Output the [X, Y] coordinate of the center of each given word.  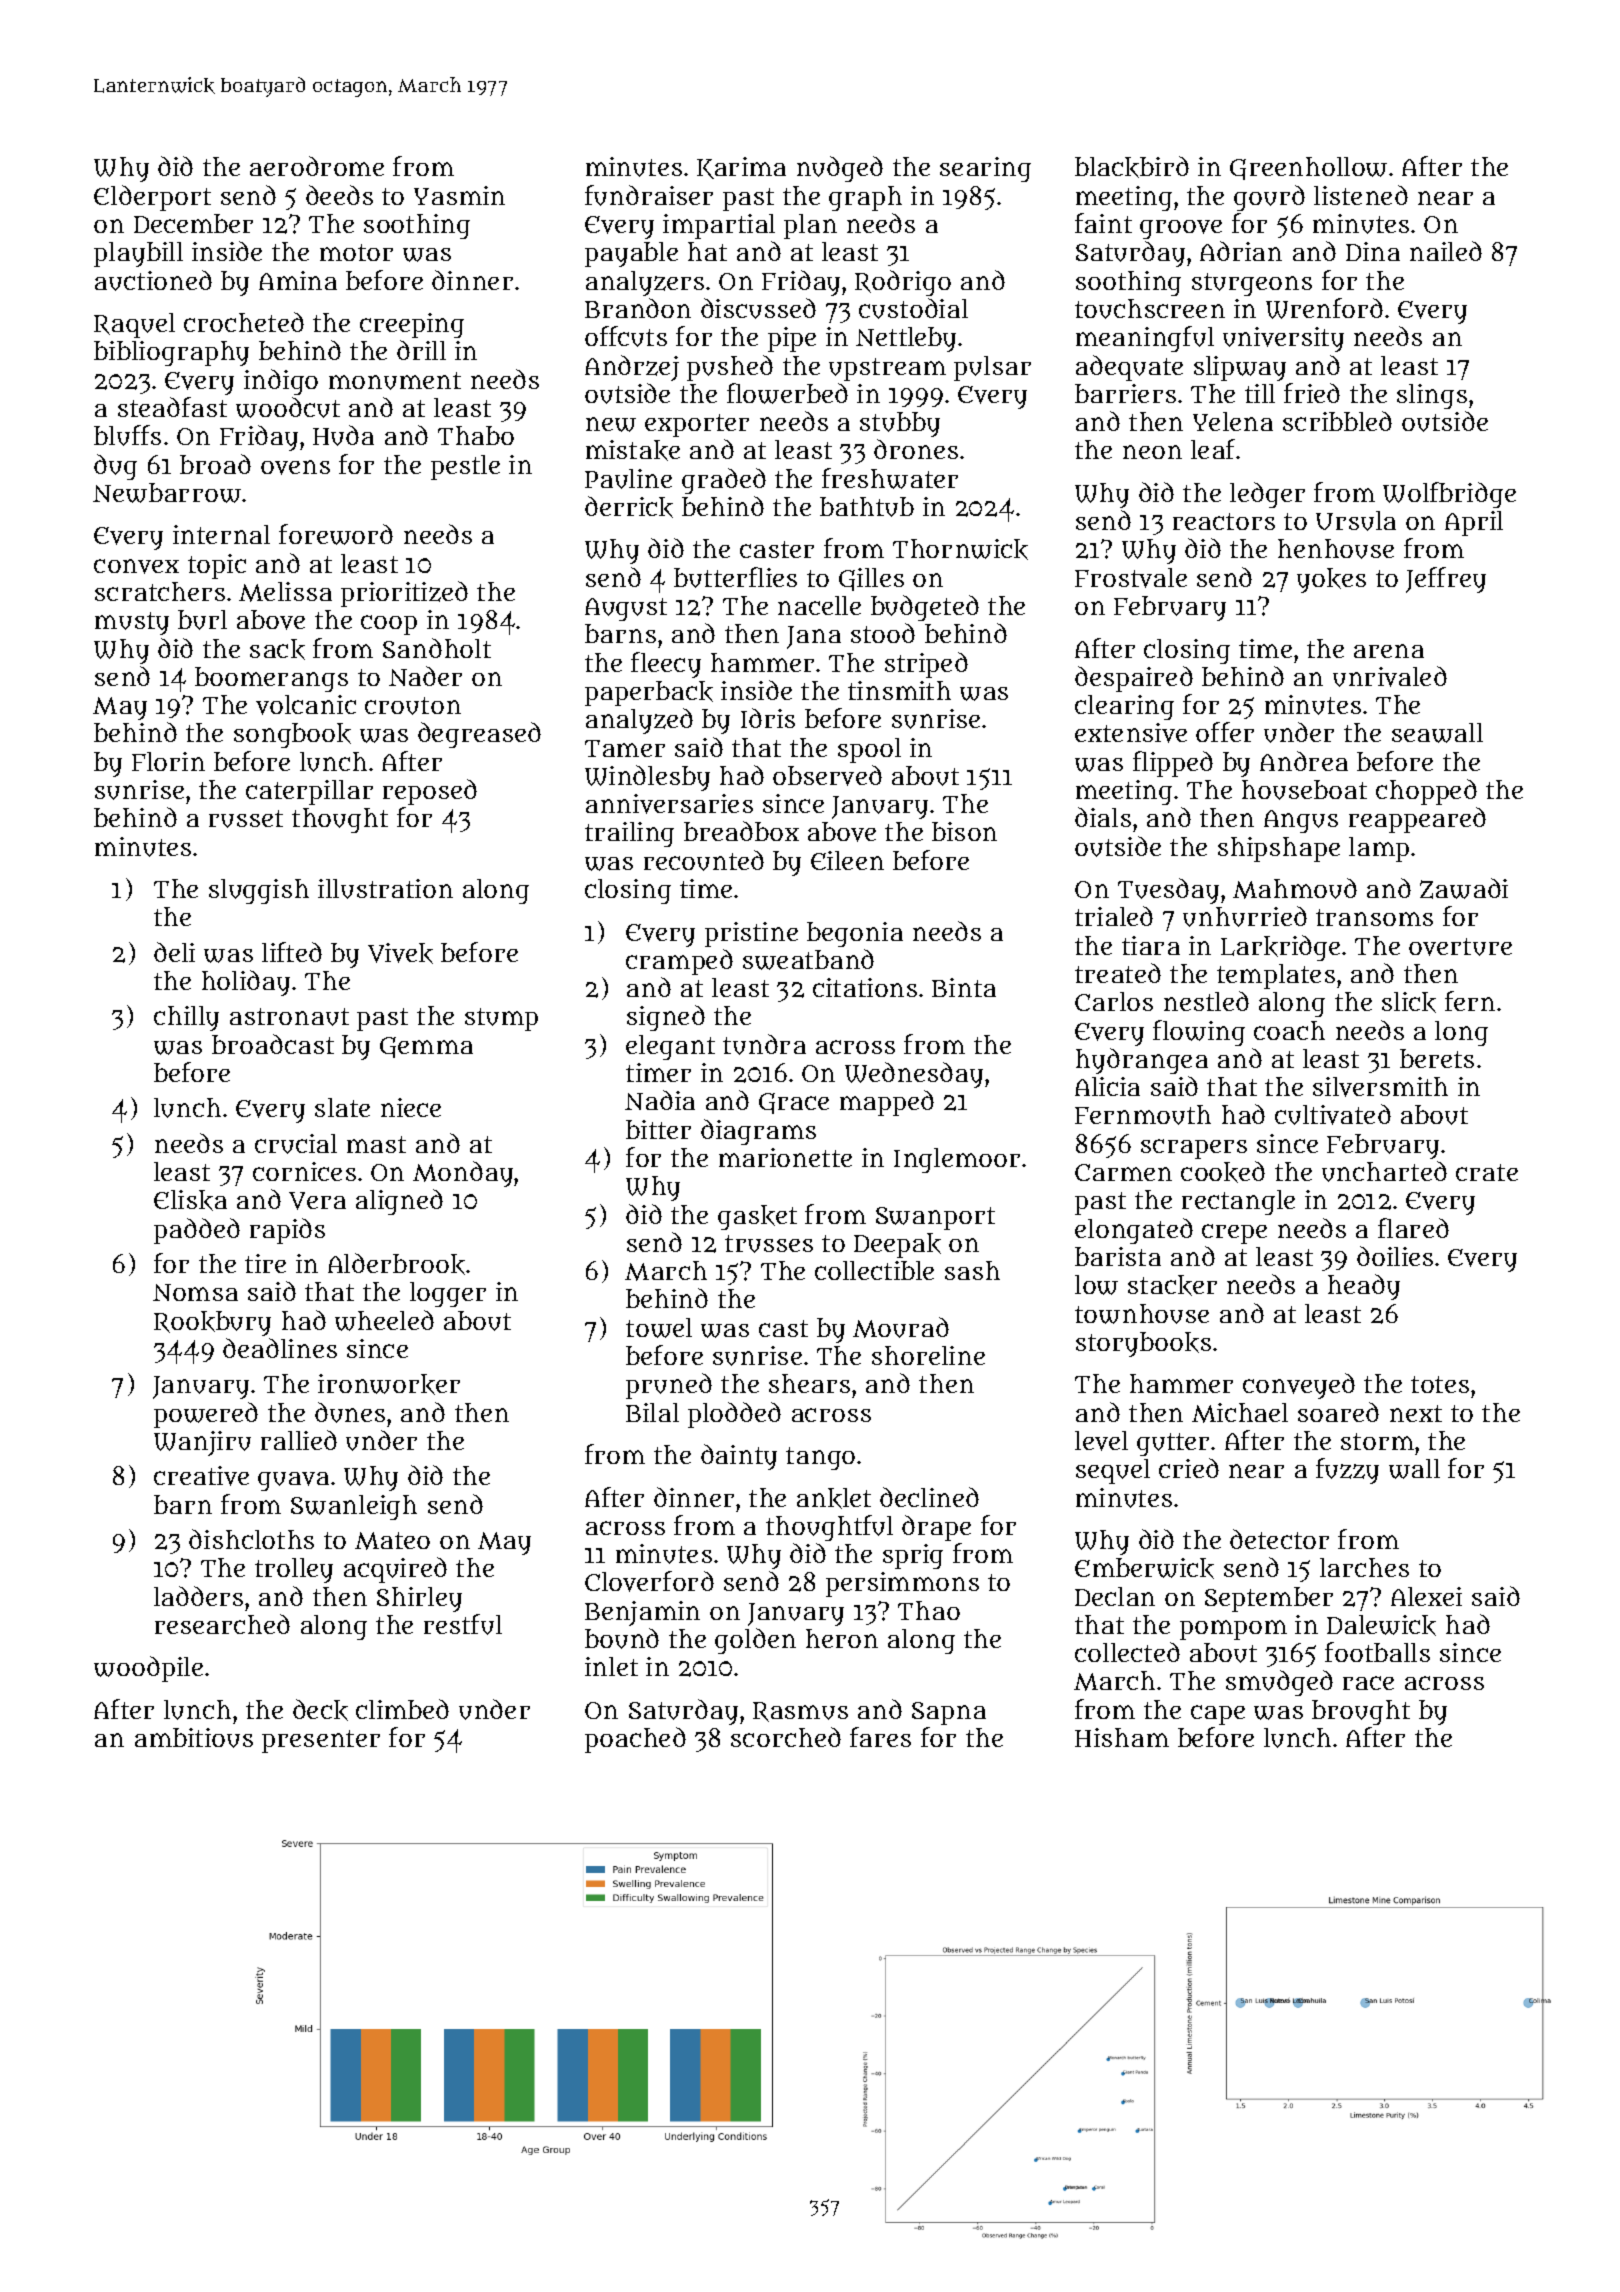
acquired [395, 1570]
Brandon [638, 308]
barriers [1125, 393]
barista [1118, 1256]
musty [132, 623]
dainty [739, 1457]
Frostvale [1131, 578]
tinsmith [899, 690]
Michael [1240, 1413]
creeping [412, 325]
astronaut [289, 1017]
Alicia [1107, 1086]
